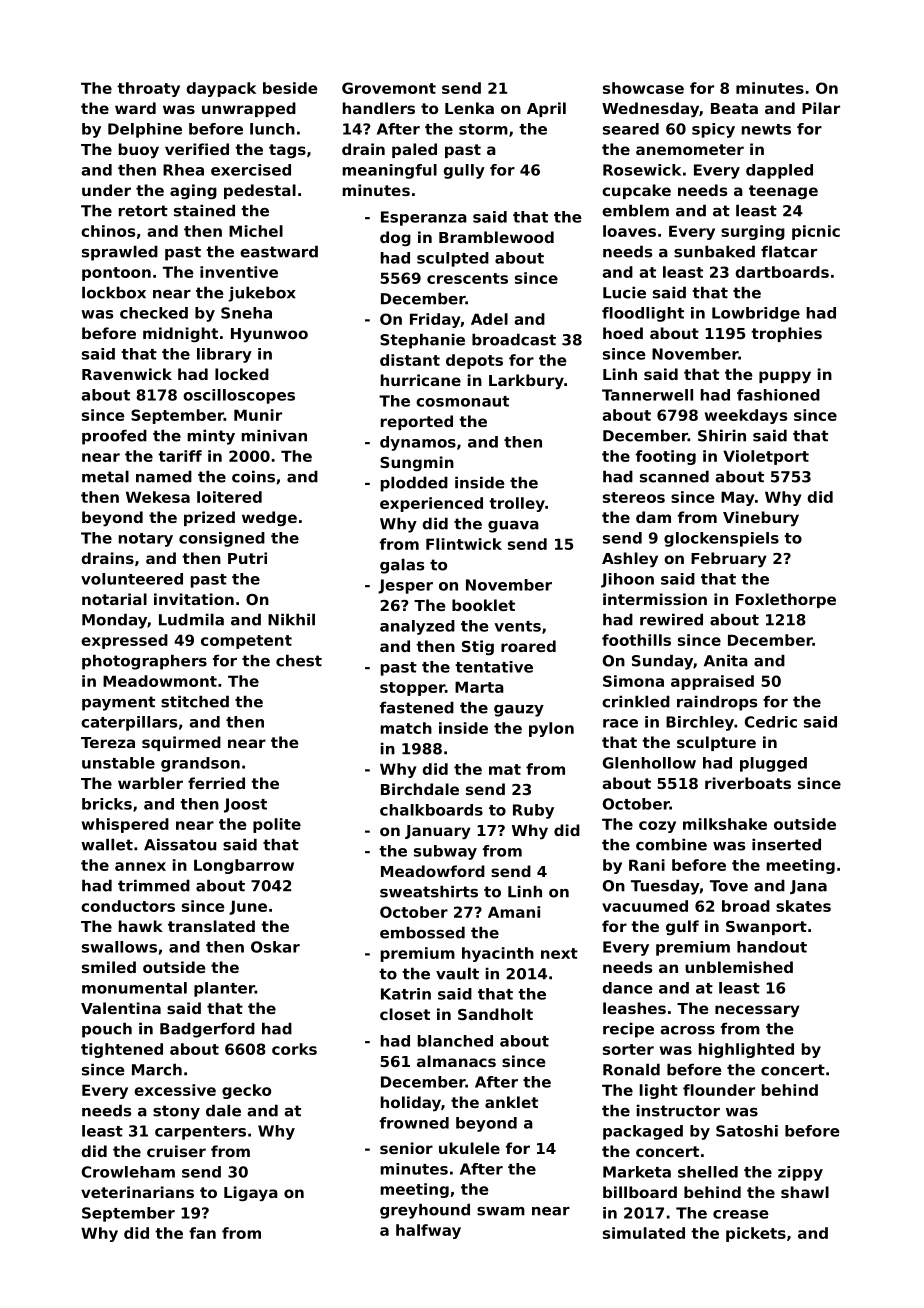  I want to click on pickets, so click(756, 1234).
